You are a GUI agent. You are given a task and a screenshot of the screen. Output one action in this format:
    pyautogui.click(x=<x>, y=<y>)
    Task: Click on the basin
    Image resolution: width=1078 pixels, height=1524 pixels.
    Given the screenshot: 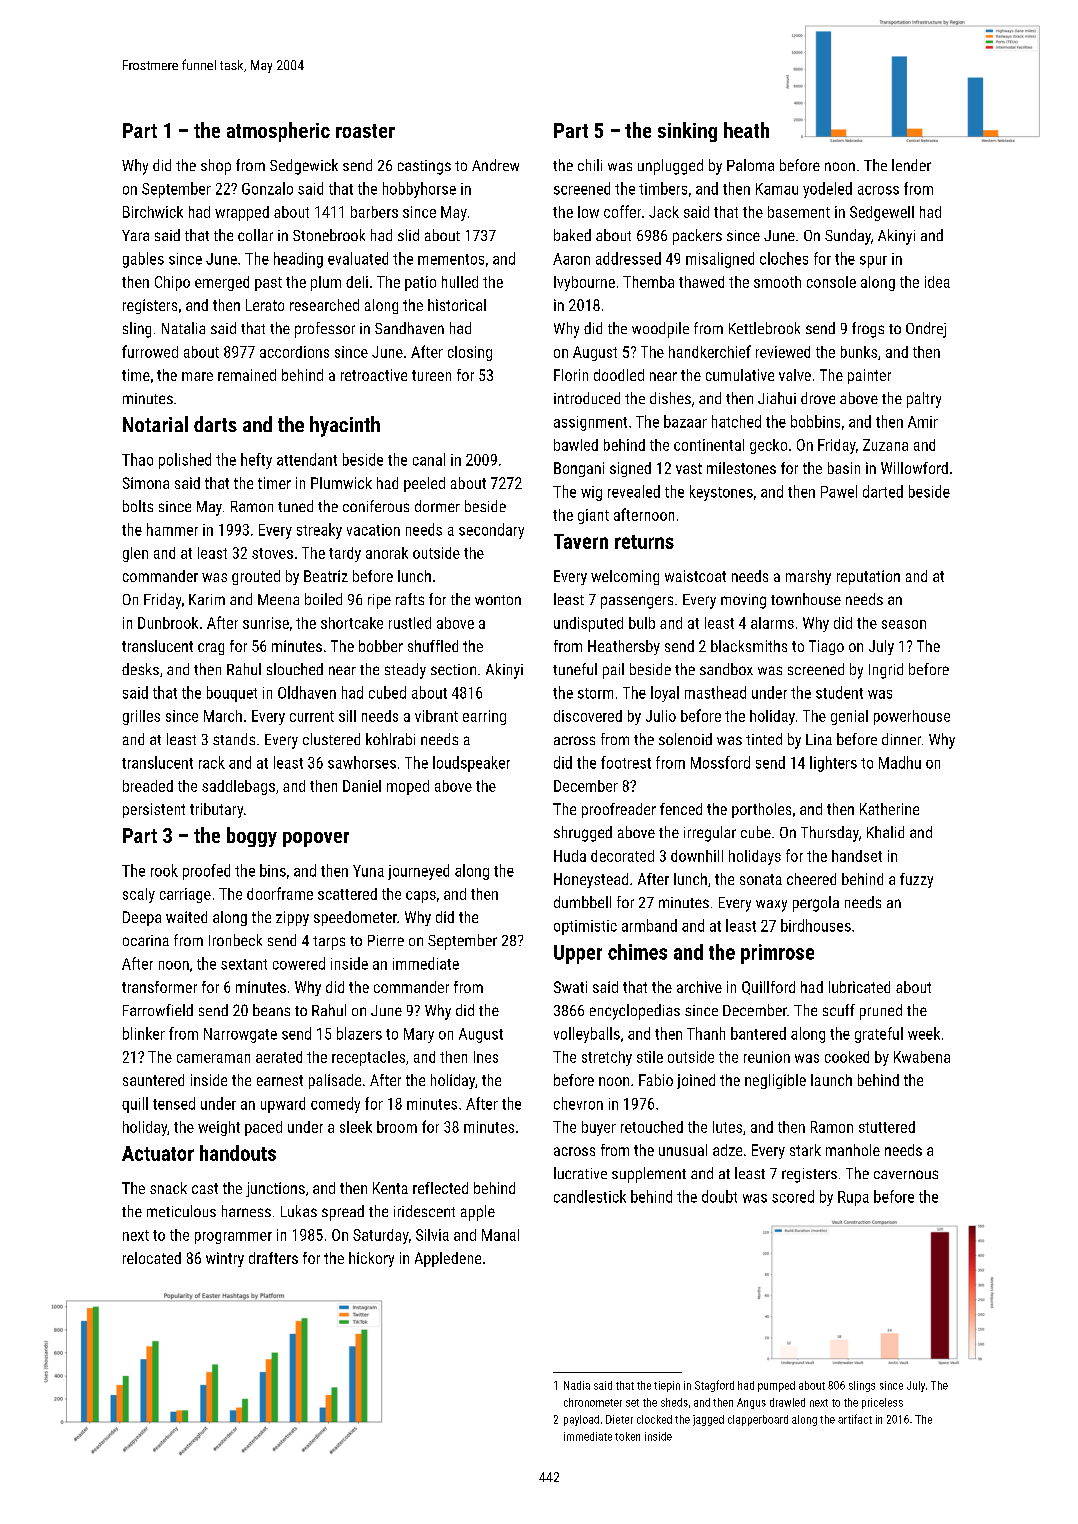 What is the action you would take?
    pyautogui.click(x=844, y=468)
